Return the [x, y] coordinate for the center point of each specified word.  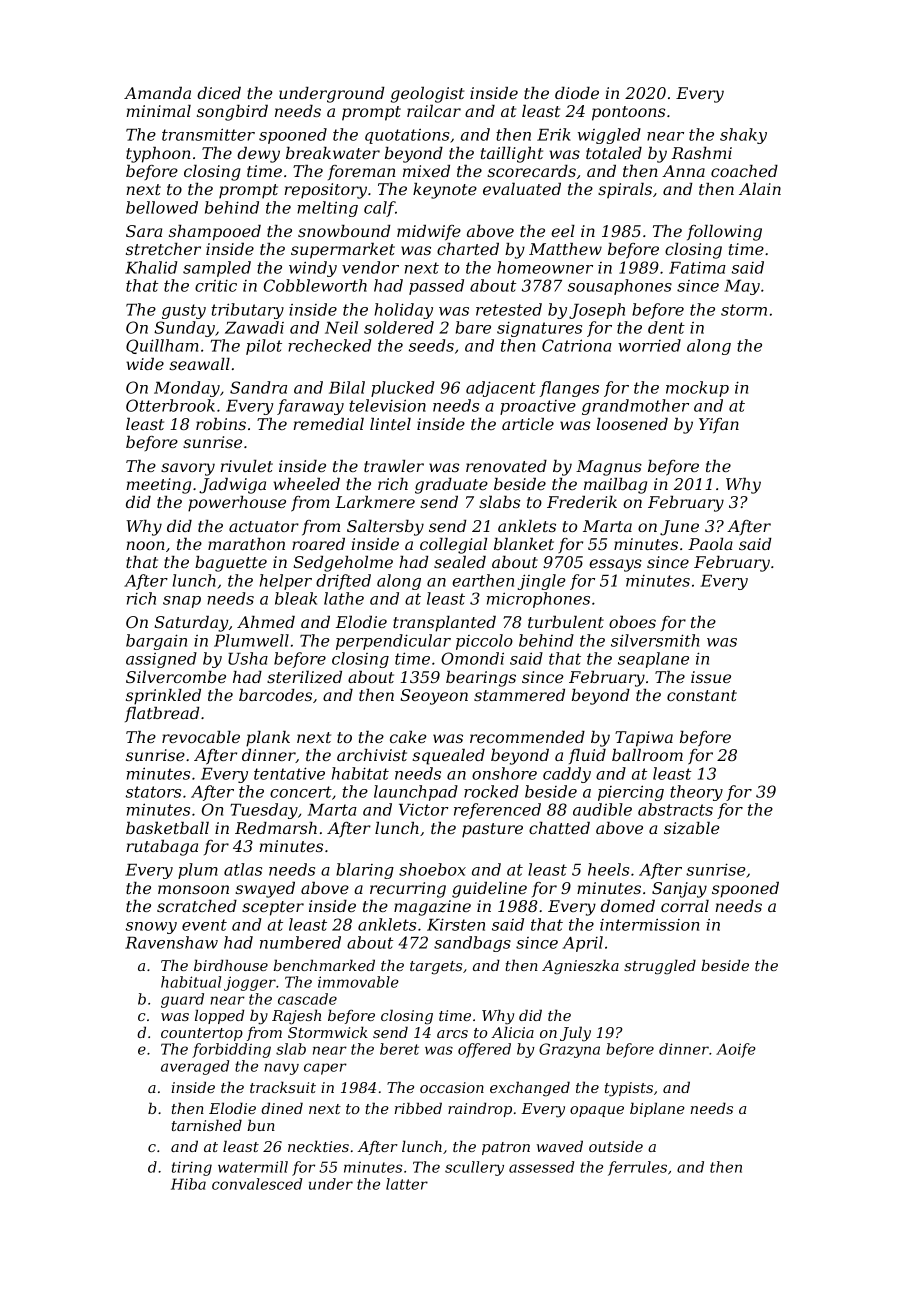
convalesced [257, 1184]
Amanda [157, 93]
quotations [407, 136]
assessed [541, 1167]
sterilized [304, 677]
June [679, 528]
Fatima [697, 268]
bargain [156, 642]
